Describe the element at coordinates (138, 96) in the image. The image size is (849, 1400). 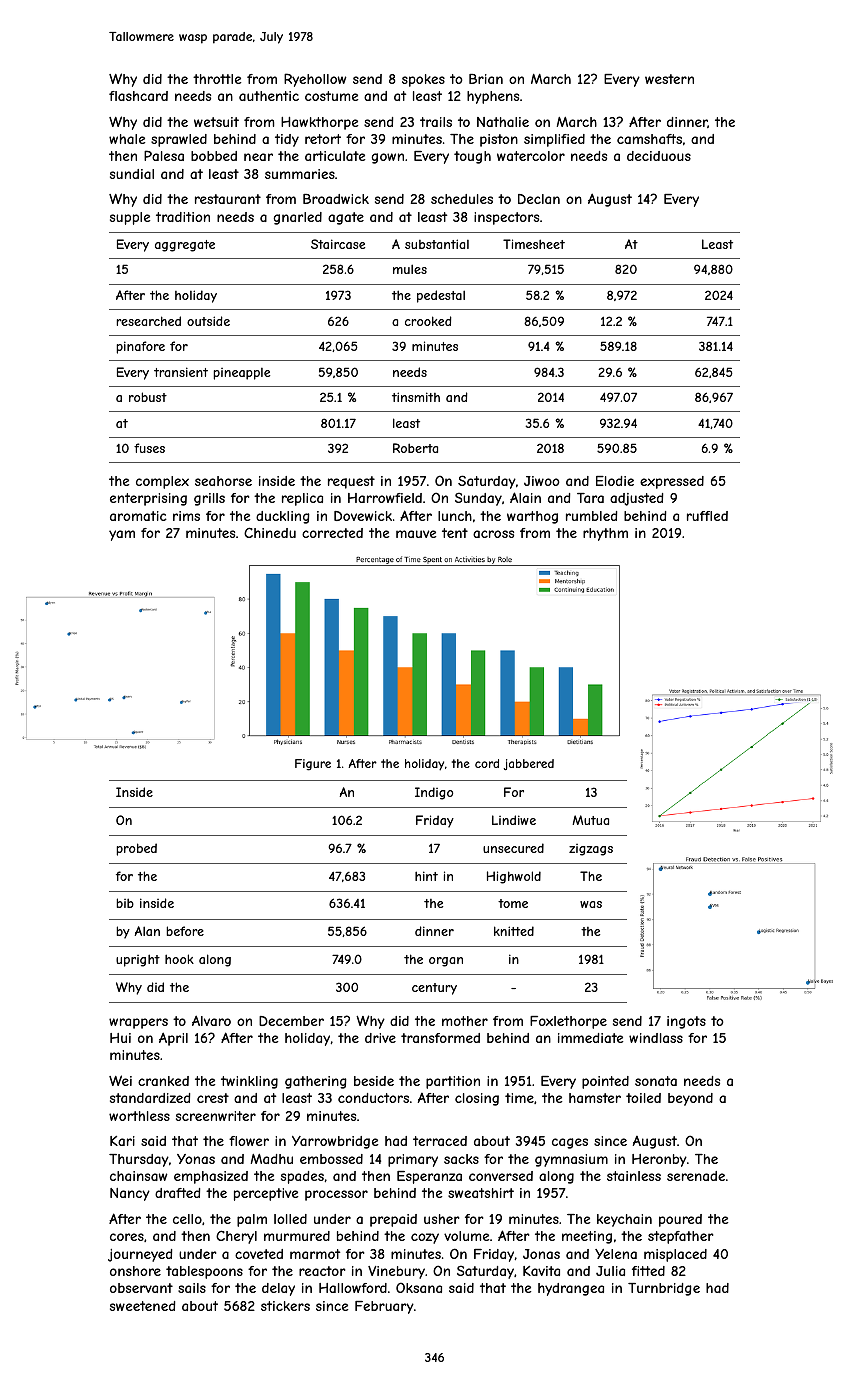
I see `flashcard` at that location.
